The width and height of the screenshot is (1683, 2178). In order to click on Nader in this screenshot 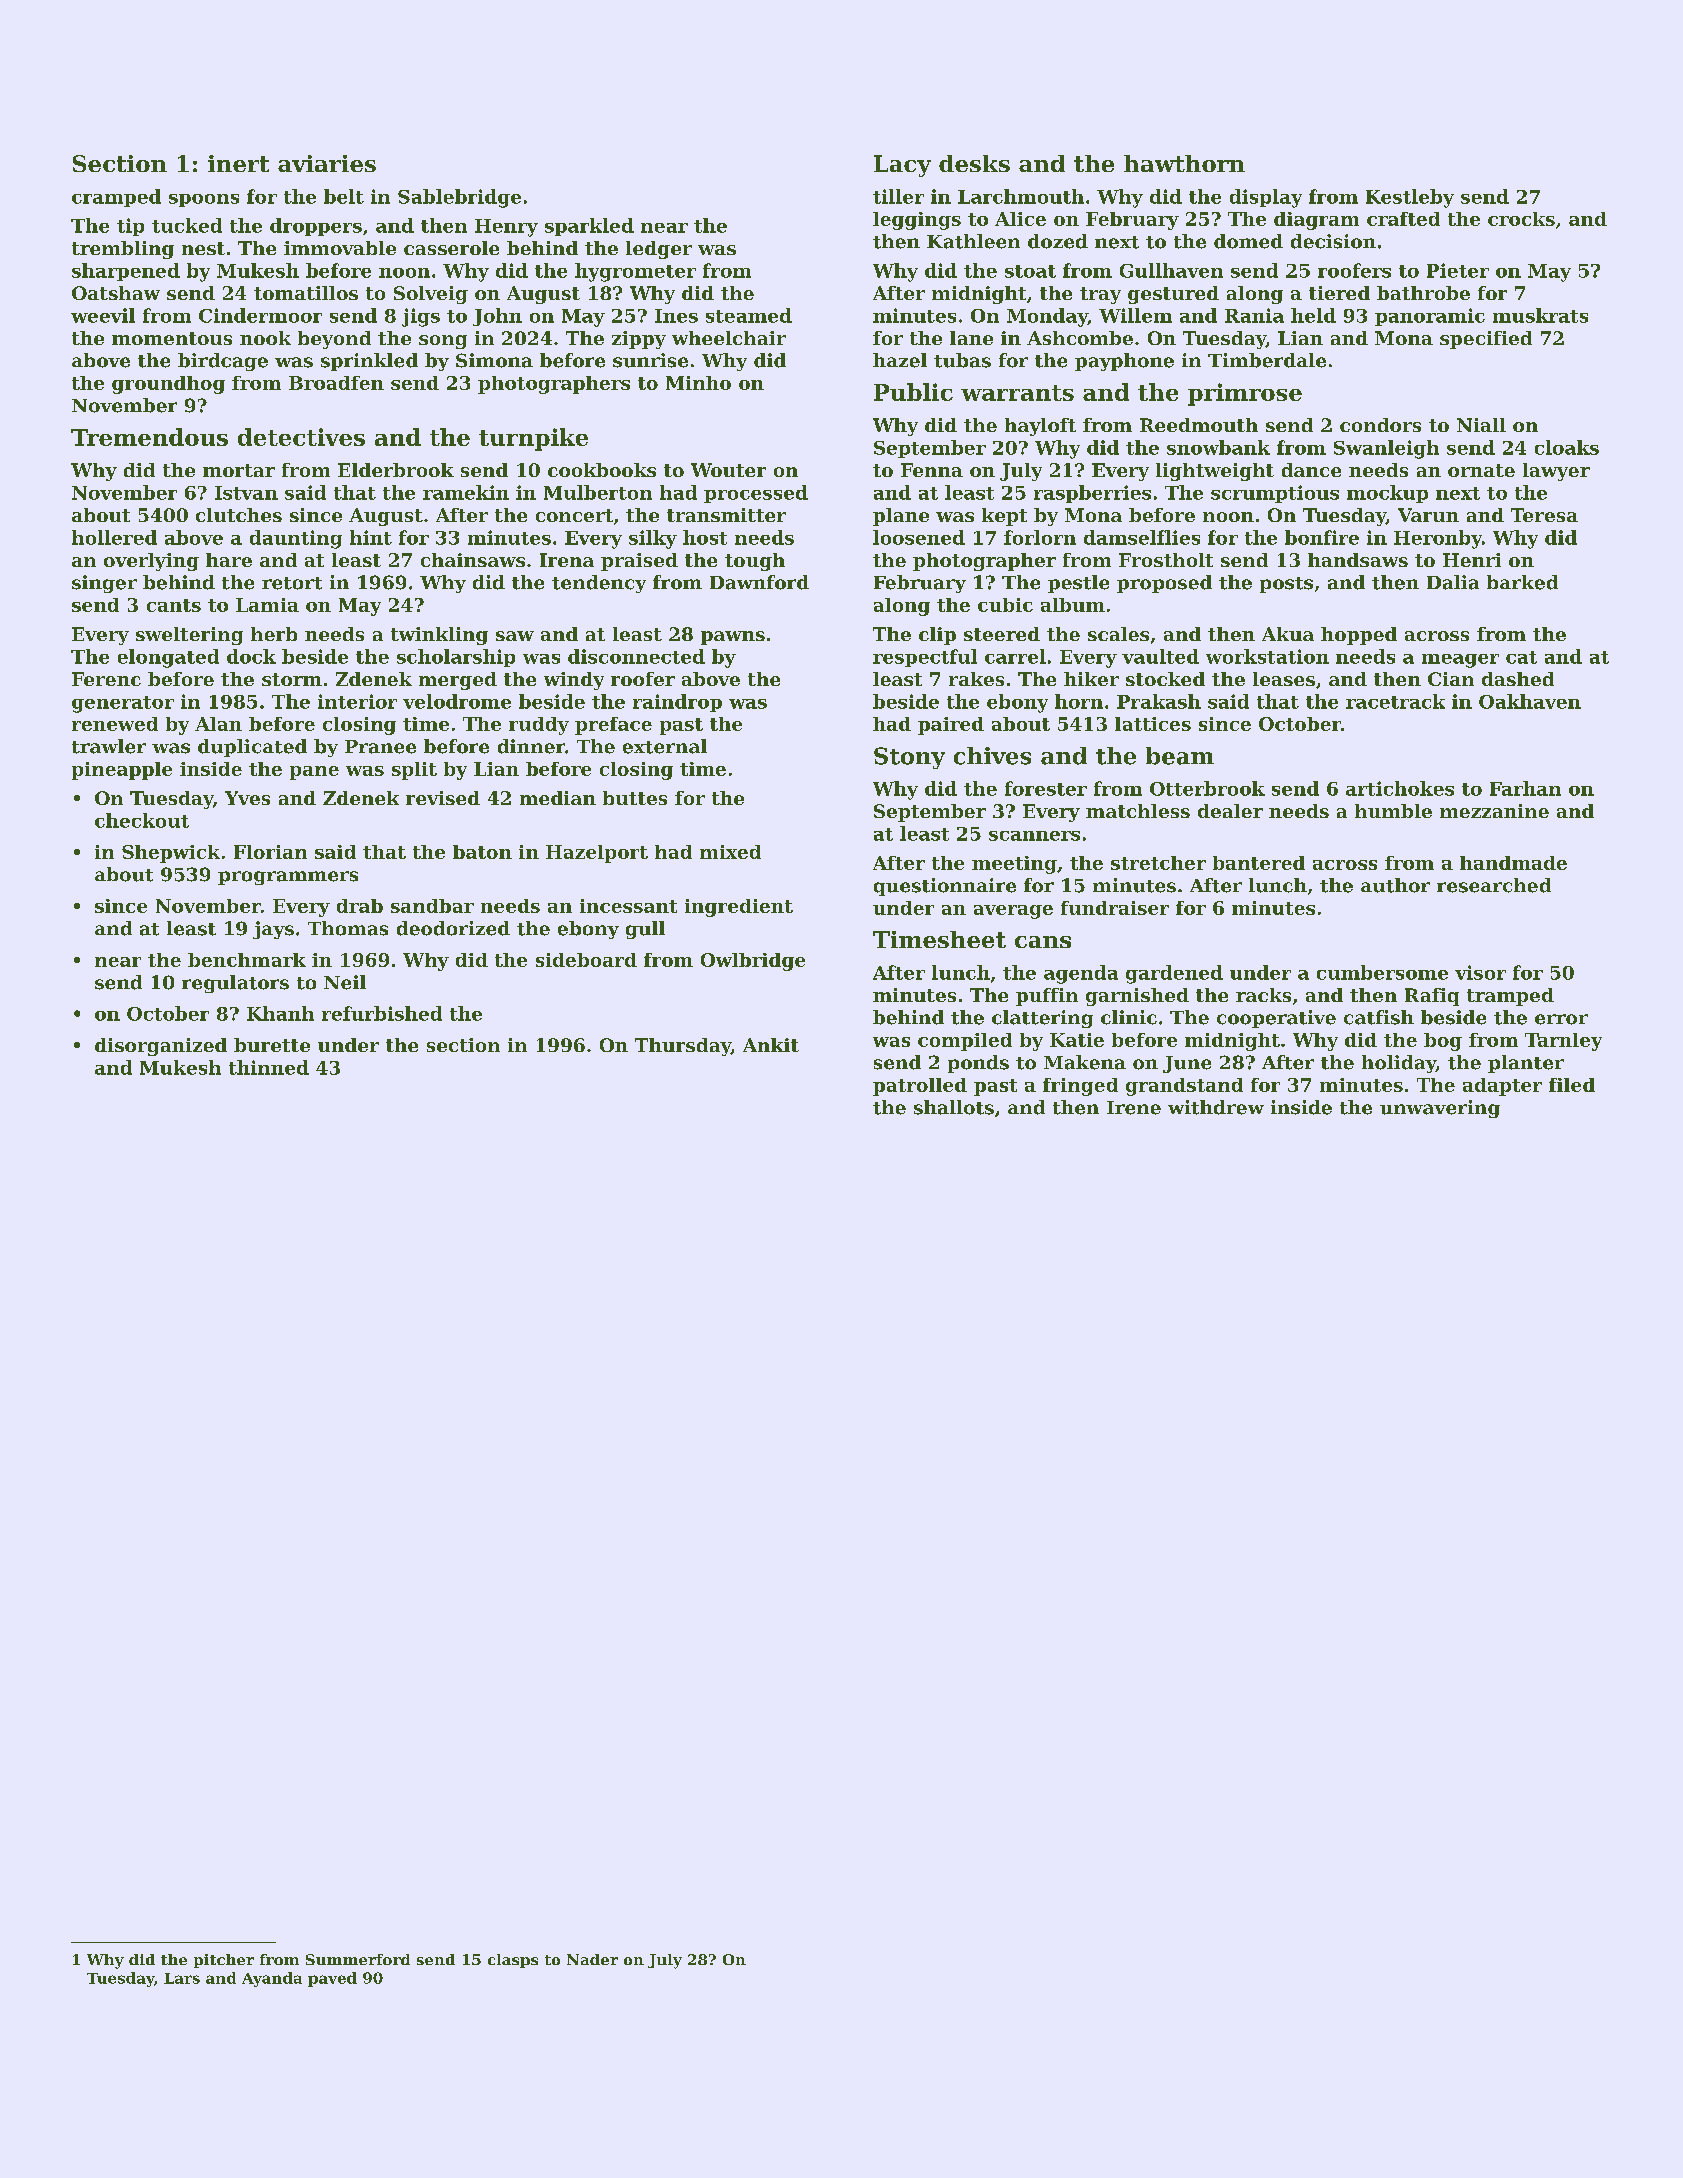, I will do `click(592, 1959)`.
